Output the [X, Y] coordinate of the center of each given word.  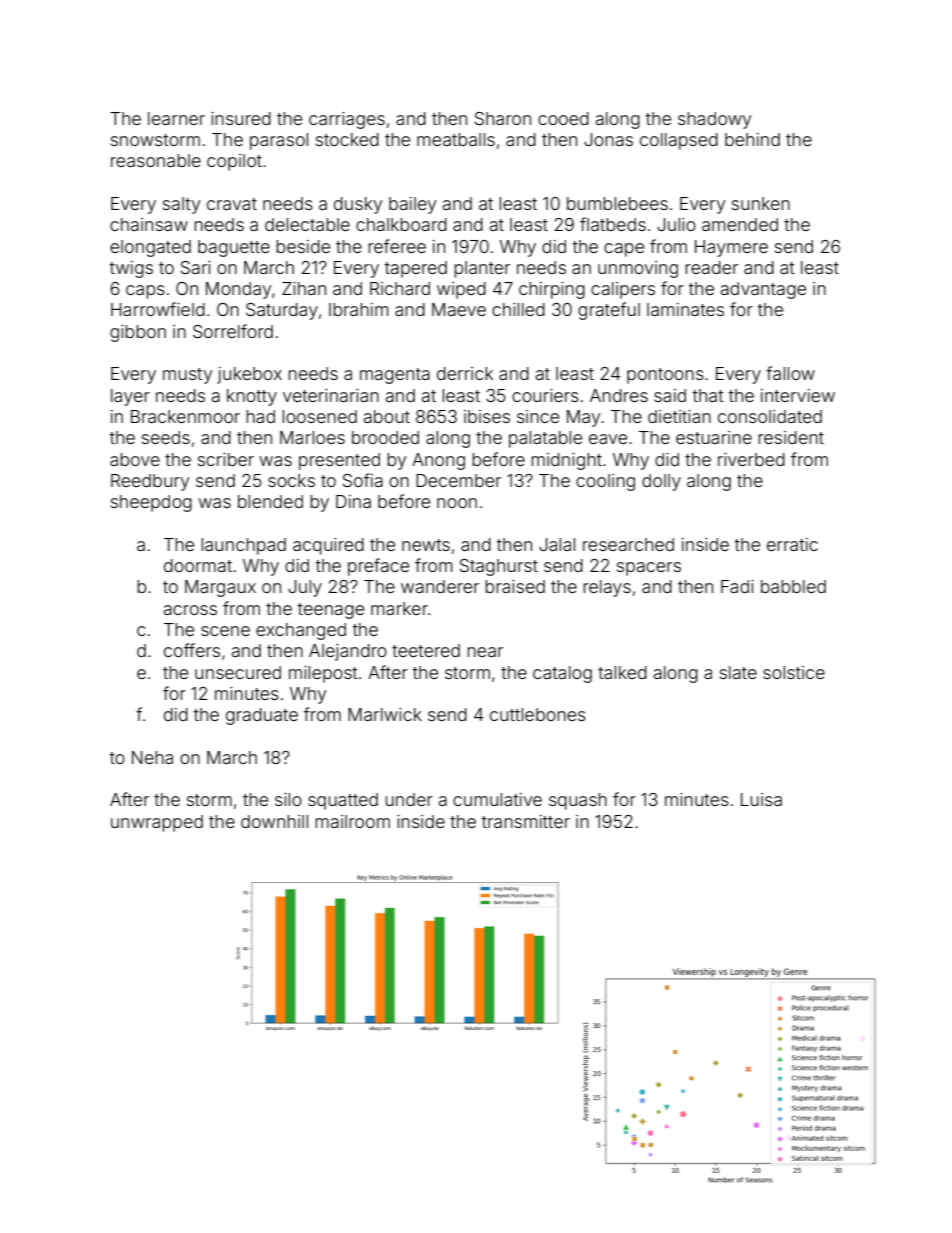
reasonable [156, 160]
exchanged [301, 631]
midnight [566, 461]
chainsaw [149, 224]
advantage [763, 290]
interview [798, 395]
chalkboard [401, 224]
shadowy [714, 120]
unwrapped [157, 823]
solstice [794, 672]
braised [515, 586]
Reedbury [150, 482]
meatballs [456, 139]
